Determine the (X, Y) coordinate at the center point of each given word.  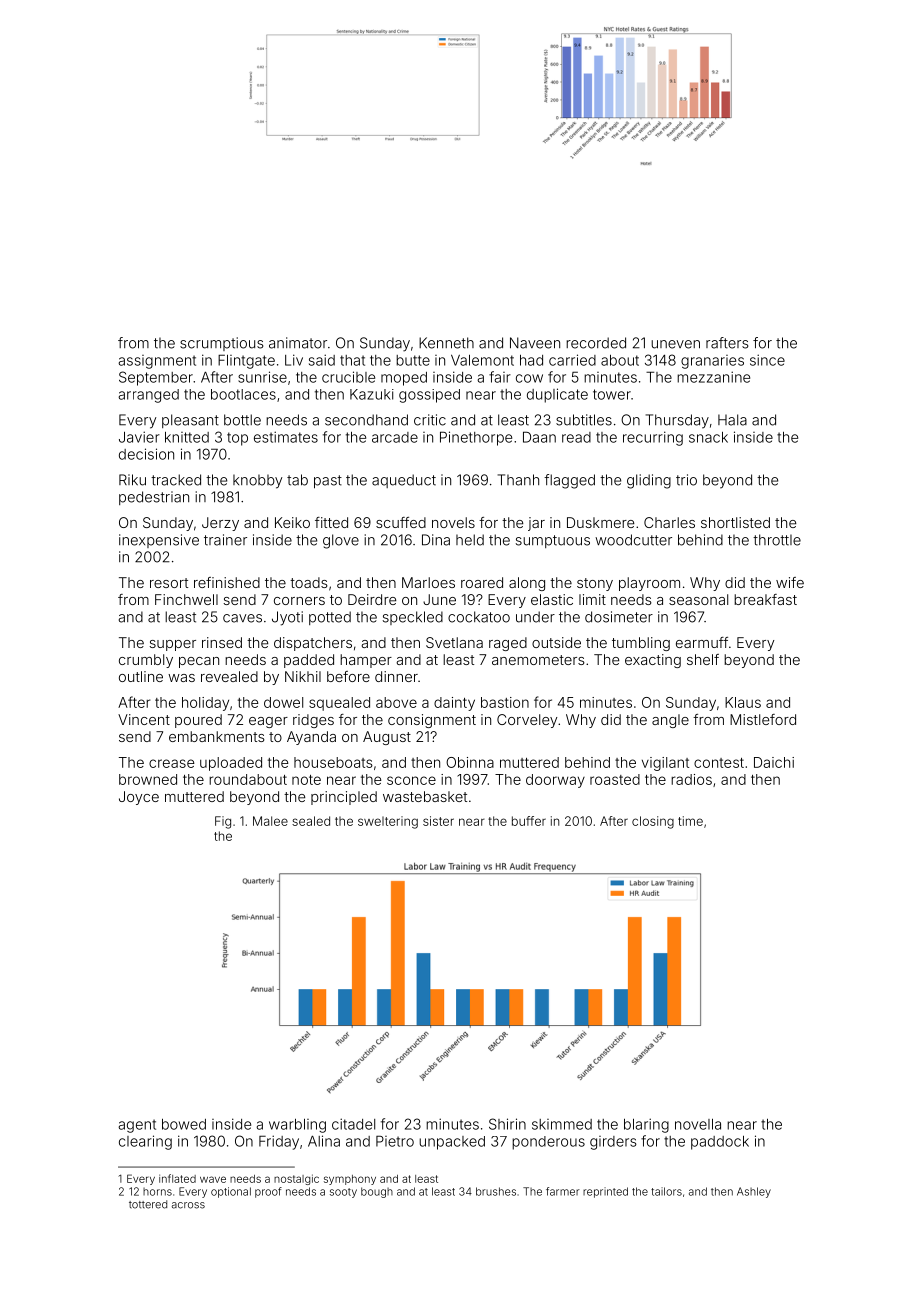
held (470, 540)
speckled (413, 618)
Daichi (774, 762)
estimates (286, 437)
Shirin (507, 1124)
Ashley (754, 1192)
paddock (720, 1143)
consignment (432, 721)
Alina (324, 1141)
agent (137, 1126)
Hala (732, 420)
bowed (184, 1124)
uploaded (231, 764)
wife (790, 582)
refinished (227, 582)
